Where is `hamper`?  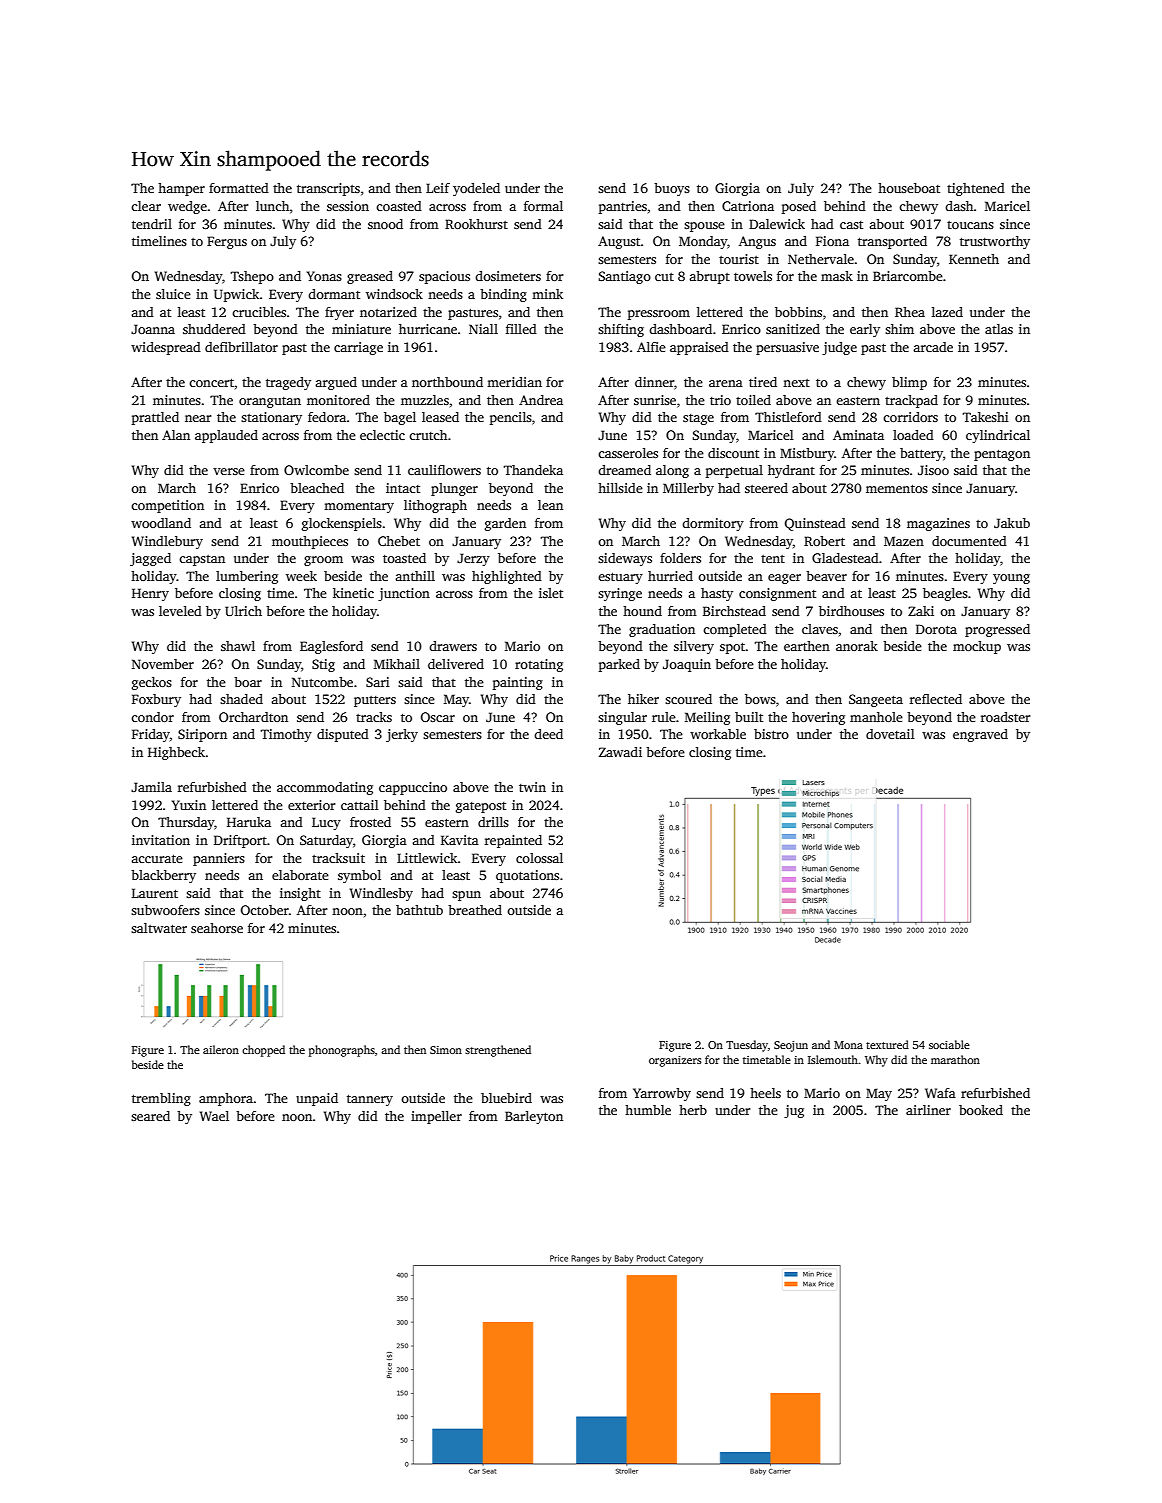 hamper is located at coordinates (181, 189).
